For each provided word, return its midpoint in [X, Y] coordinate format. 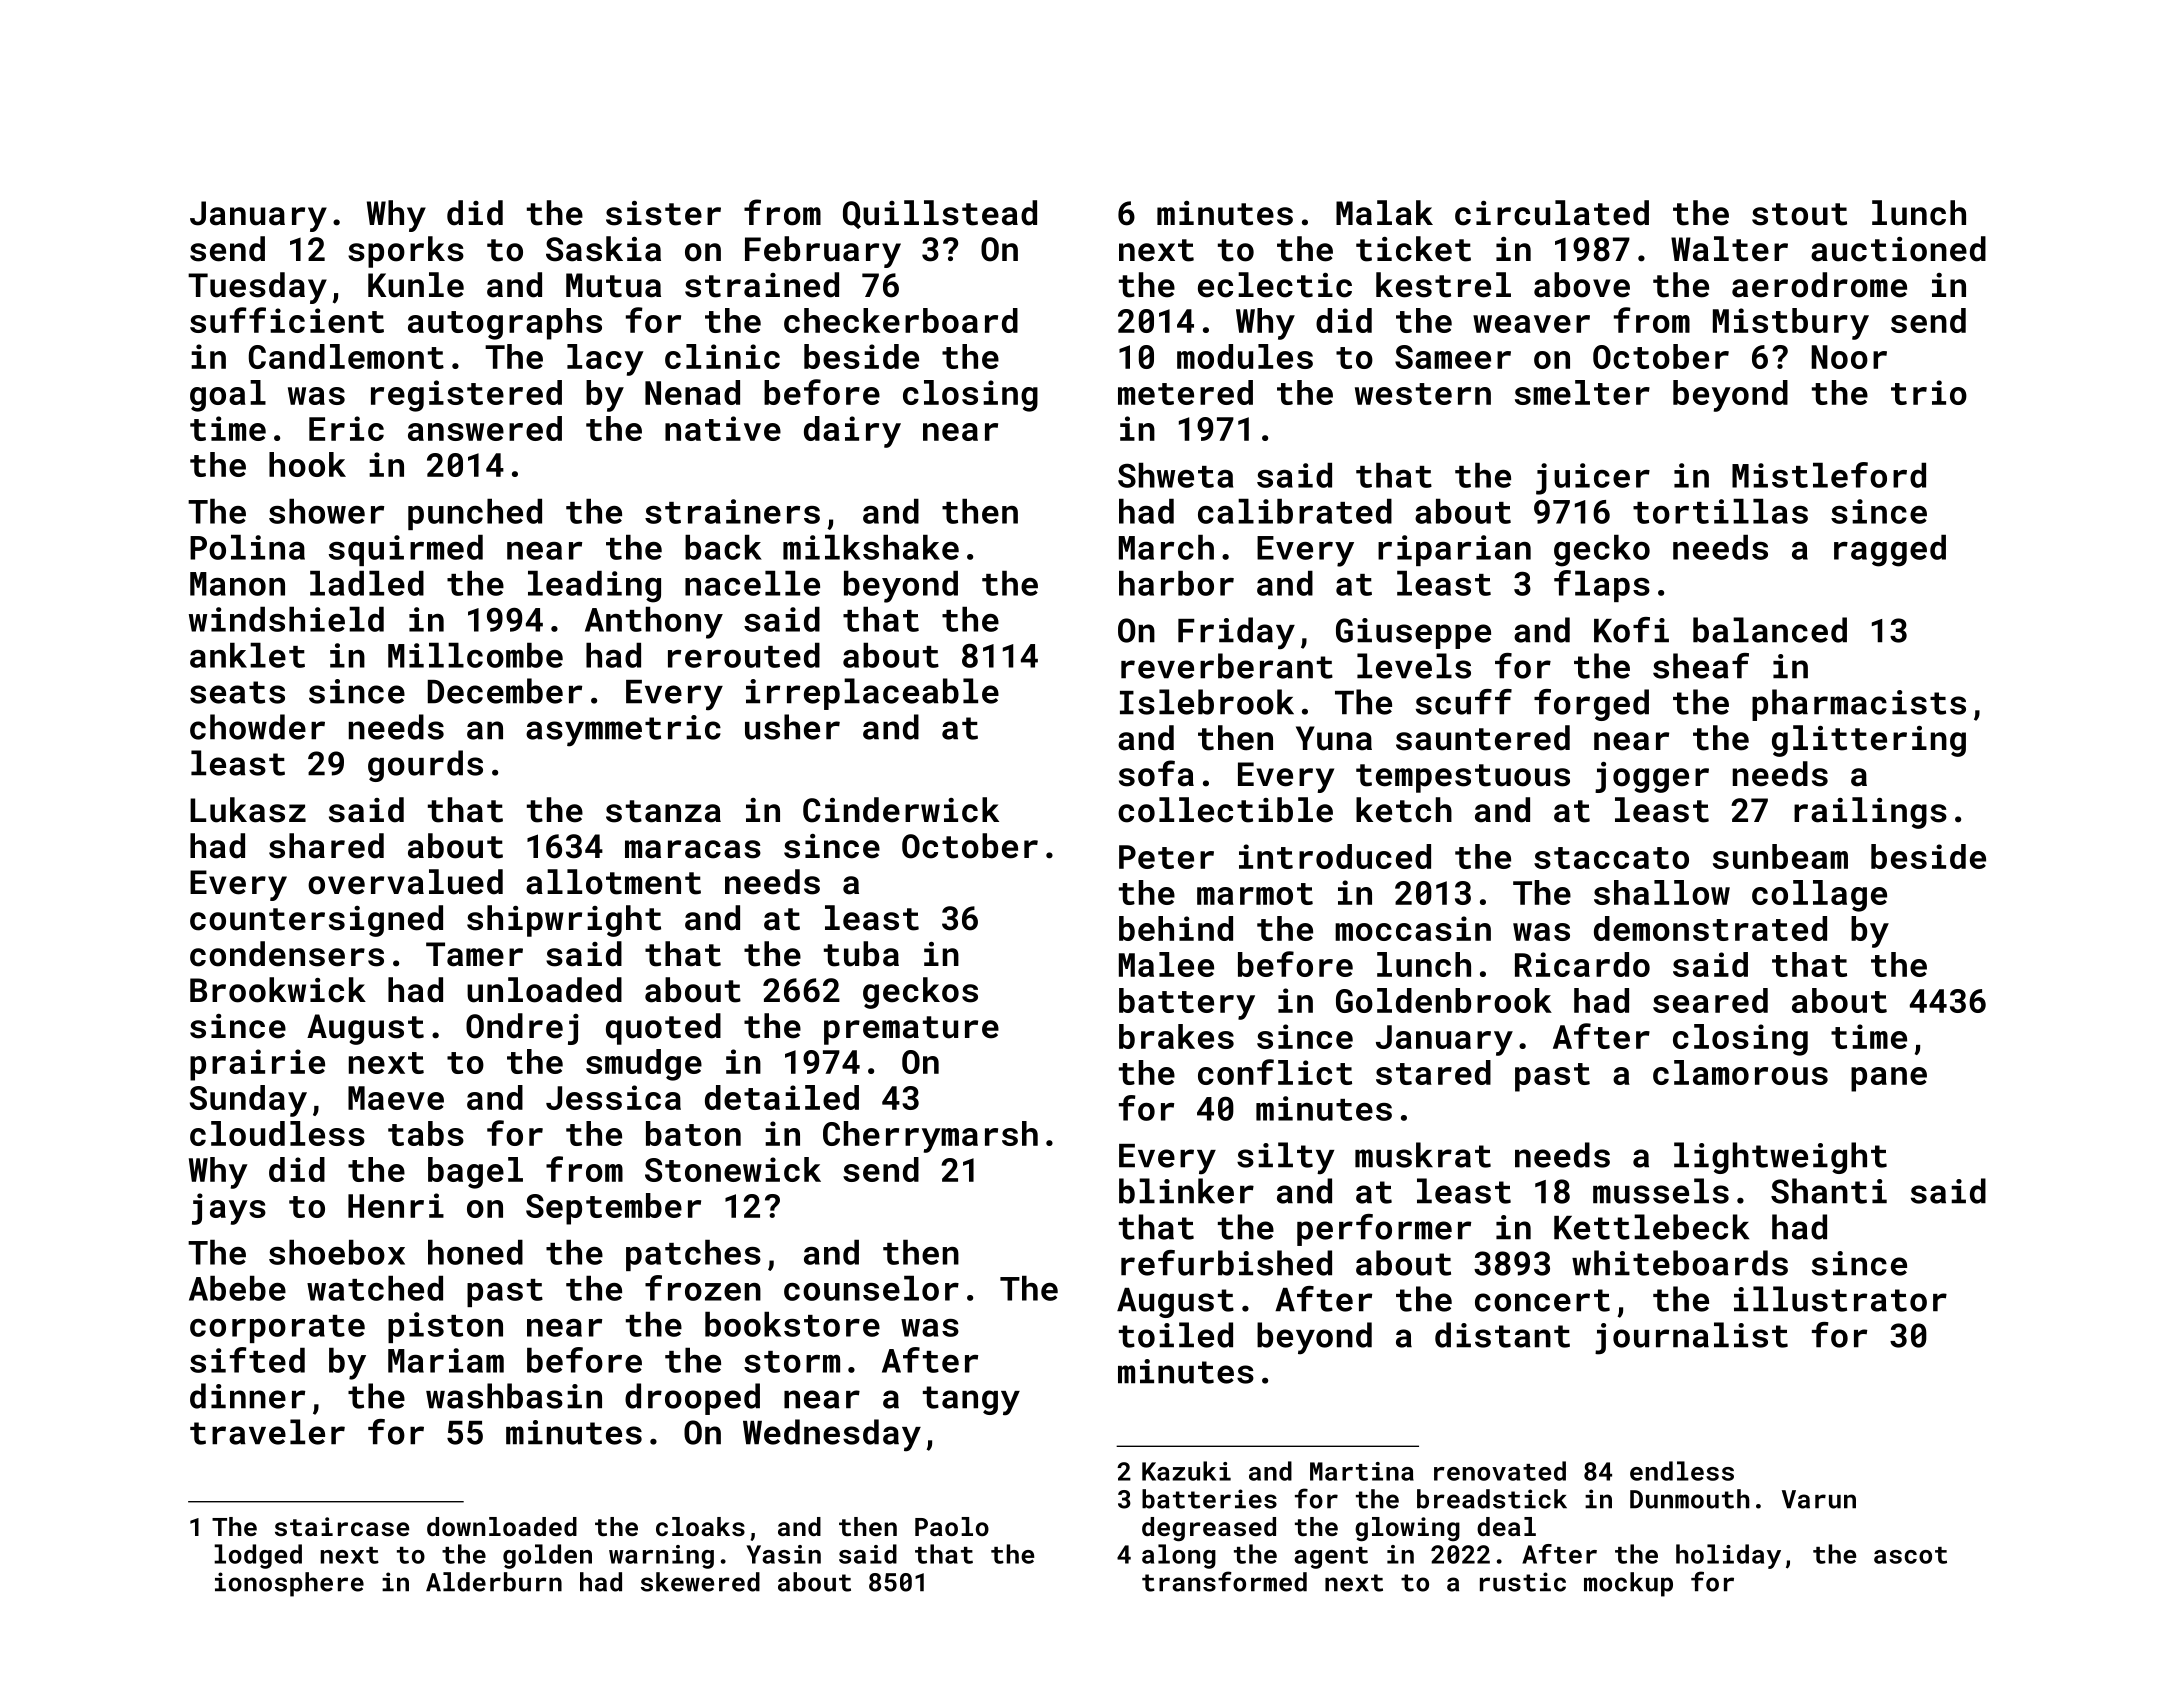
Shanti [1829, 1191]
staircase [342, 1526]
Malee [1166, 964]
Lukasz [248, 810]
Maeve [396, 1098]
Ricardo [1582, 964]
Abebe [237, 1288]
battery [1187, 1004]
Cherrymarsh [930, 1137]
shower [326, 511]
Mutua [613, 285]
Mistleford [1829, 475]
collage [1819, 896]
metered [1185, 392]
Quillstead [940, 214]
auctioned [1898, 249]
